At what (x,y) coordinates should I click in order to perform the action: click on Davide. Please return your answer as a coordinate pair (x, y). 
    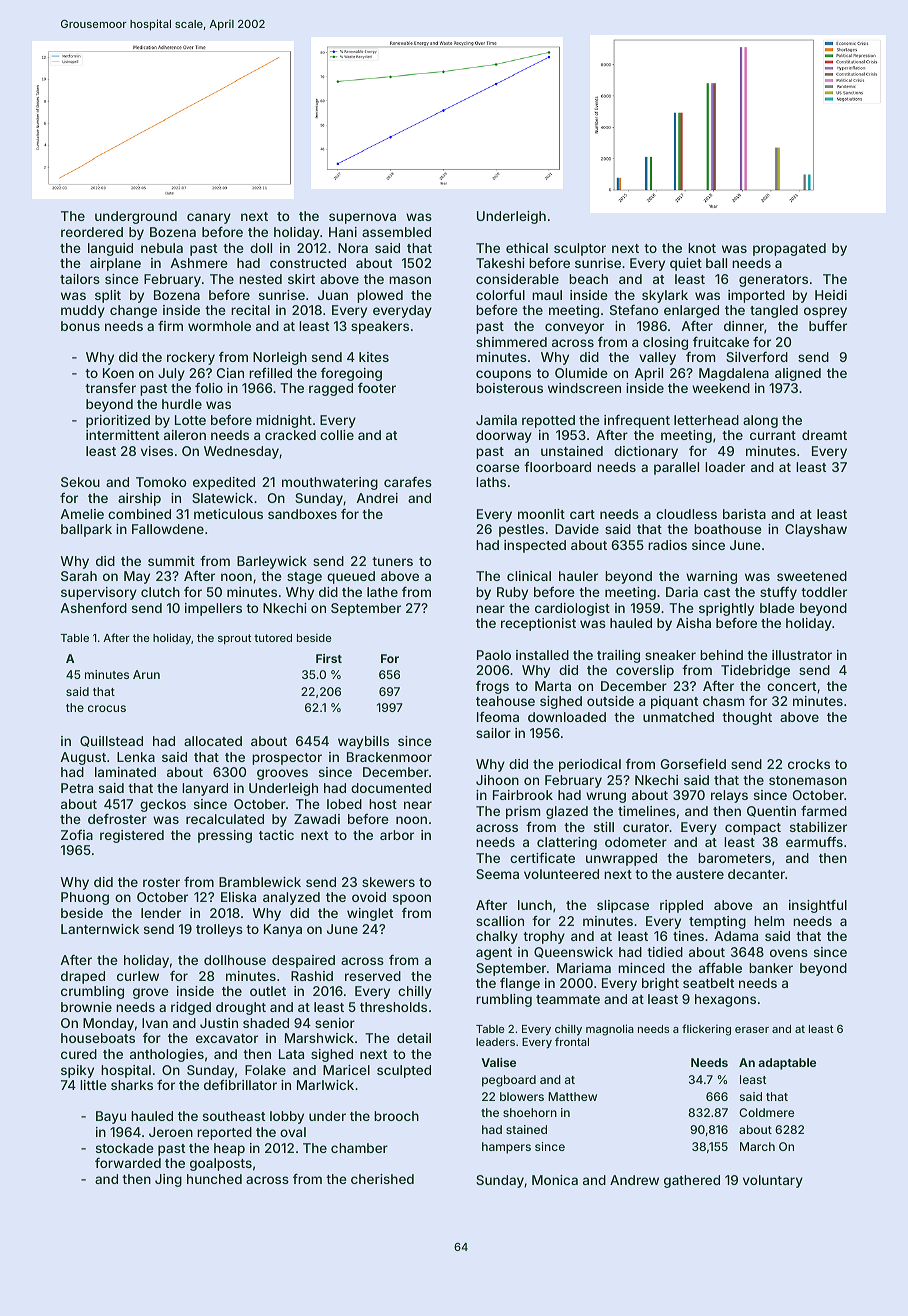
    Looking at the image, I should click on (577, 529).
